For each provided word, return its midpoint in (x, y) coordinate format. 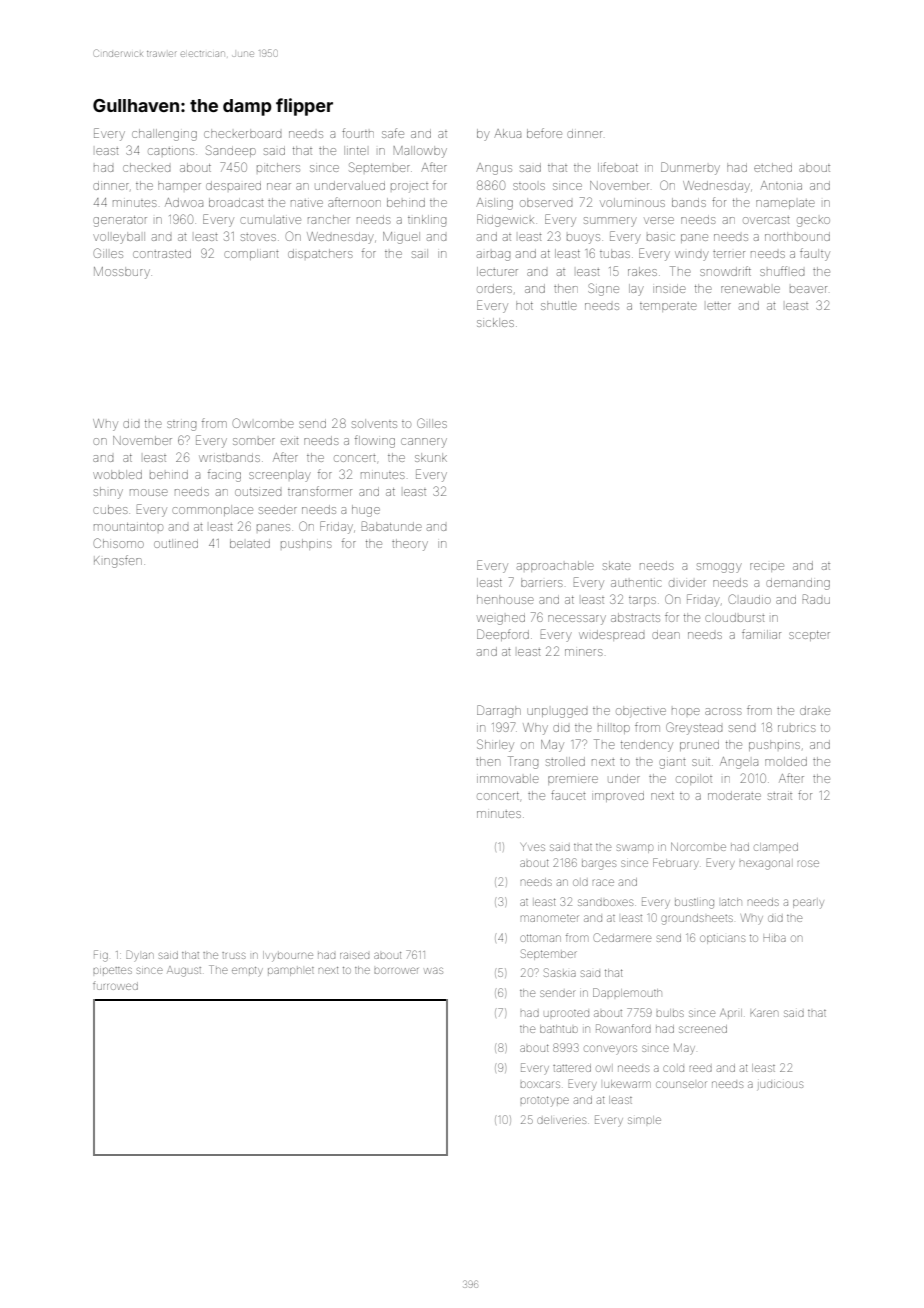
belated (250, 543)
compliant (251, 254)
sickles (495, 322)
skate (617, 565)
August (184, 971)
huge (366, 511)
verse (659, 220)
